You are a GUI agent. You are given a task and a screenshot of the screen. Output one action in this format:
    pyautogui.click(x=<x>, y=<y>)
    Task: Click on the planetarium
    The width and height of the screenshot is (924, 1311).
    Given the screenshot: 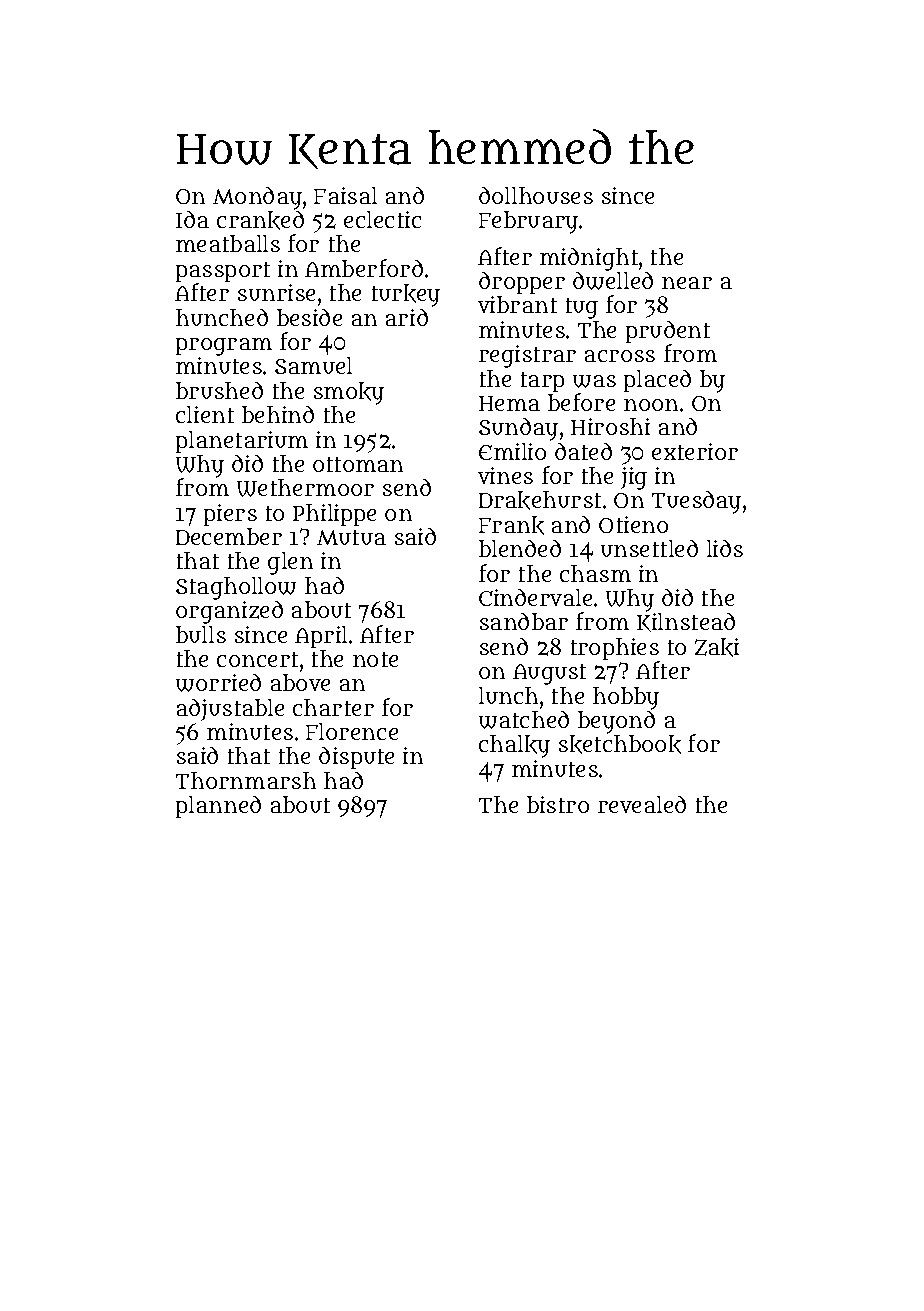 What is the action you would take?
    pyautogui.click(x=242, y=442)
